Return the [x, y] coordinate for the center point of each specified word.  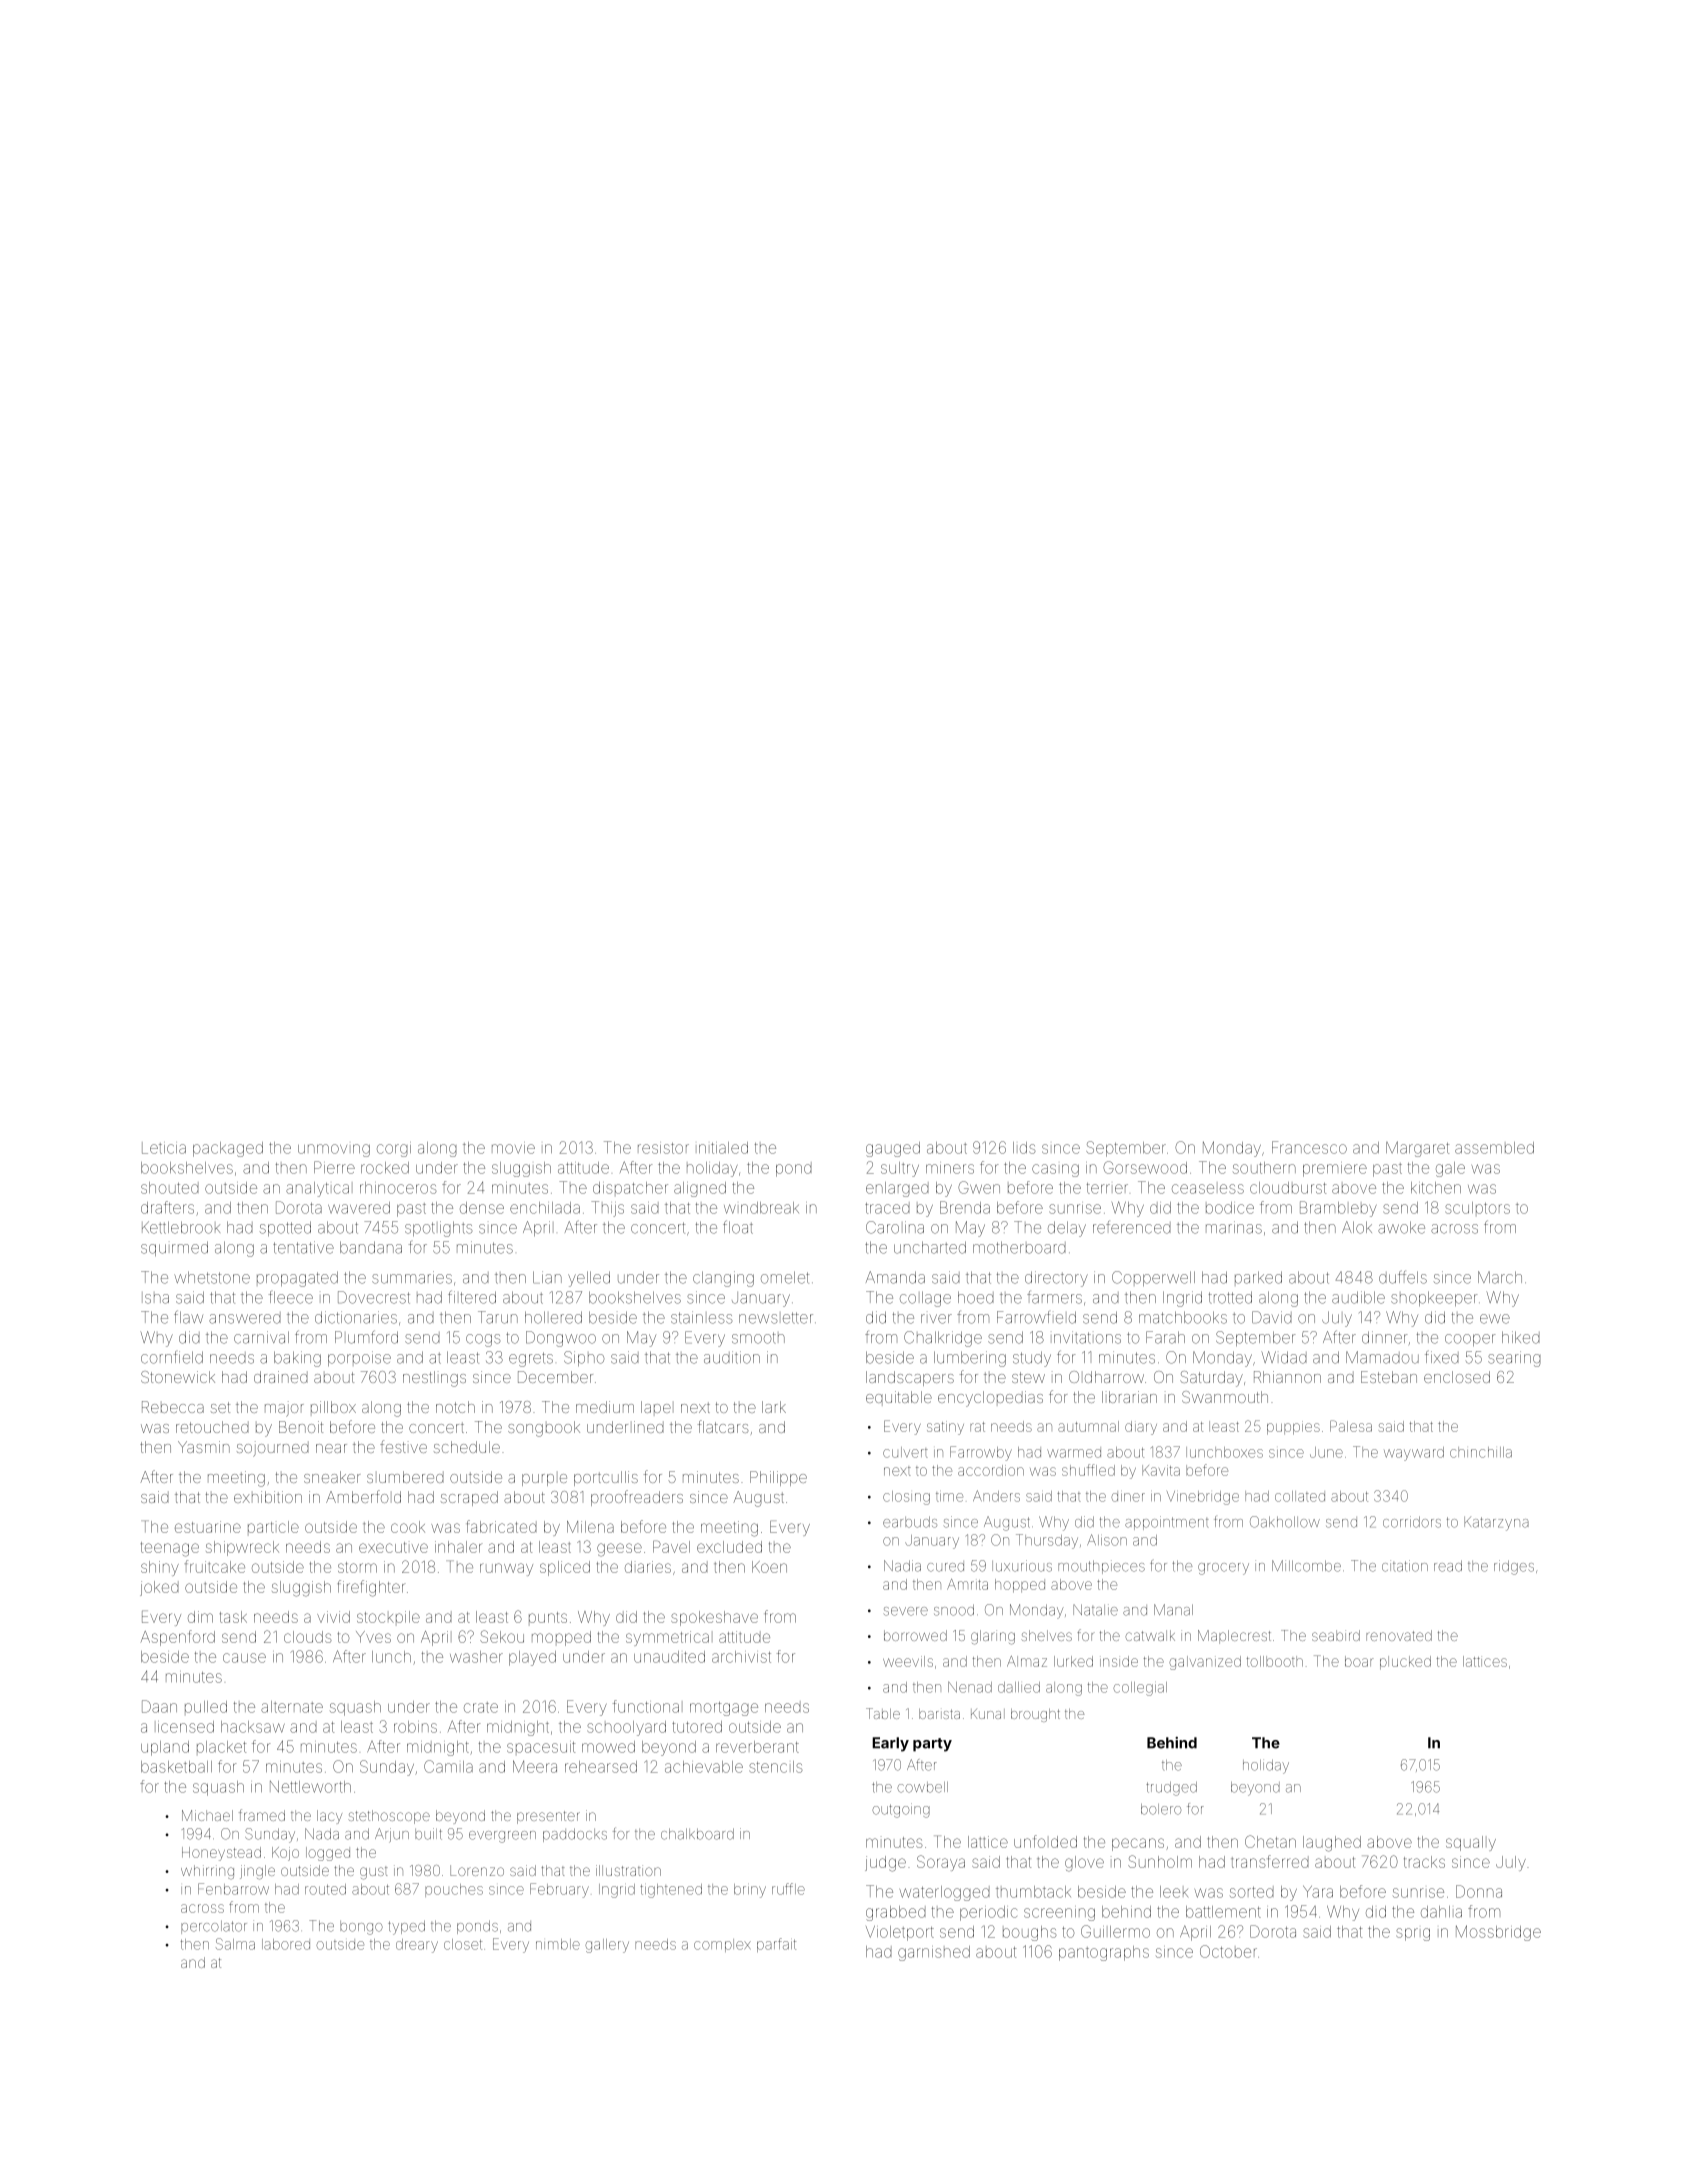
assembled [1494, 1148]
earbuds [910, 1522]
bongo [361, 1928]
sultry [900, 1169]
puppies [1293, 1428]
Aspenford [178, 1638]
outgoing [901, 1810]
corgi [394, 1149]
